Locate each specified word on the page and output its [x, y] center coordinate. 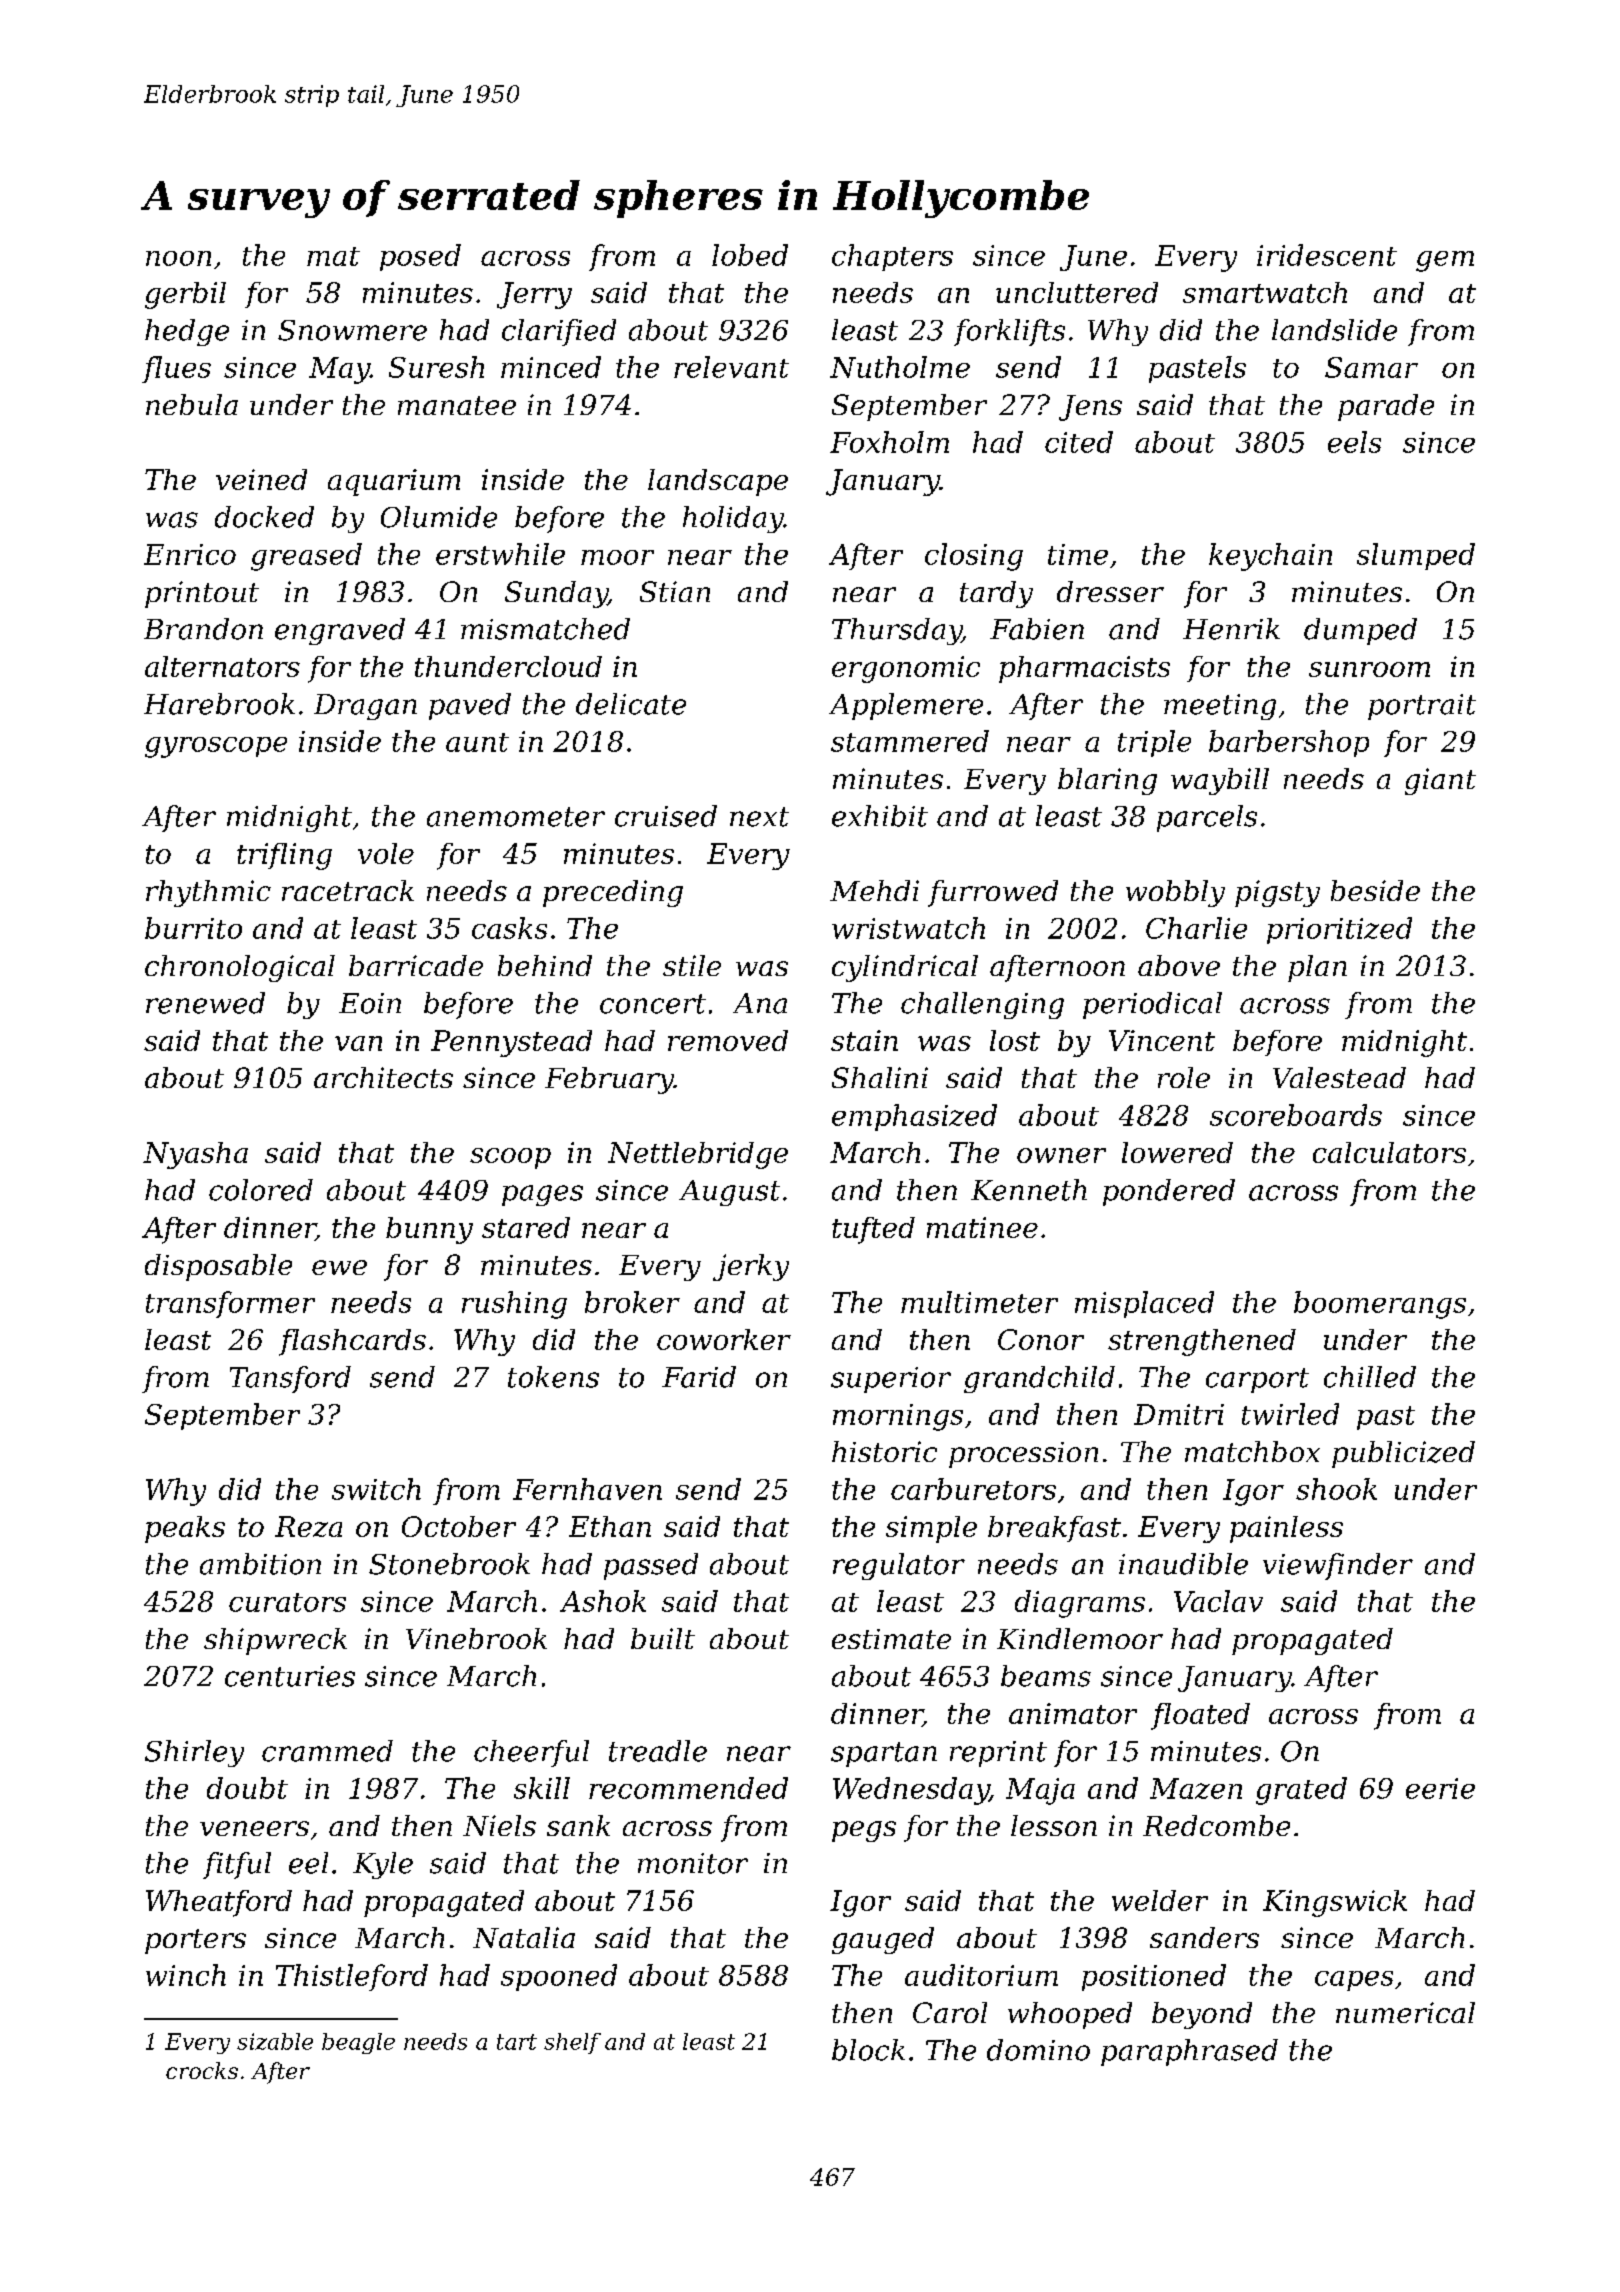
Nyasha [195, 1155]
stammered [910, 741]
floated [1200, 1716]
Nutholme [900, 367]
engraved [340, 631]
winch [186, 1975]
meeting [1220, 707]
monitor [693, 1863]
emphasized [914, 1117]
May [339, 370]
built [663, 1638]
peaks [185, 1529]
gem [1445, 261]
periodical [1152, 1005]
